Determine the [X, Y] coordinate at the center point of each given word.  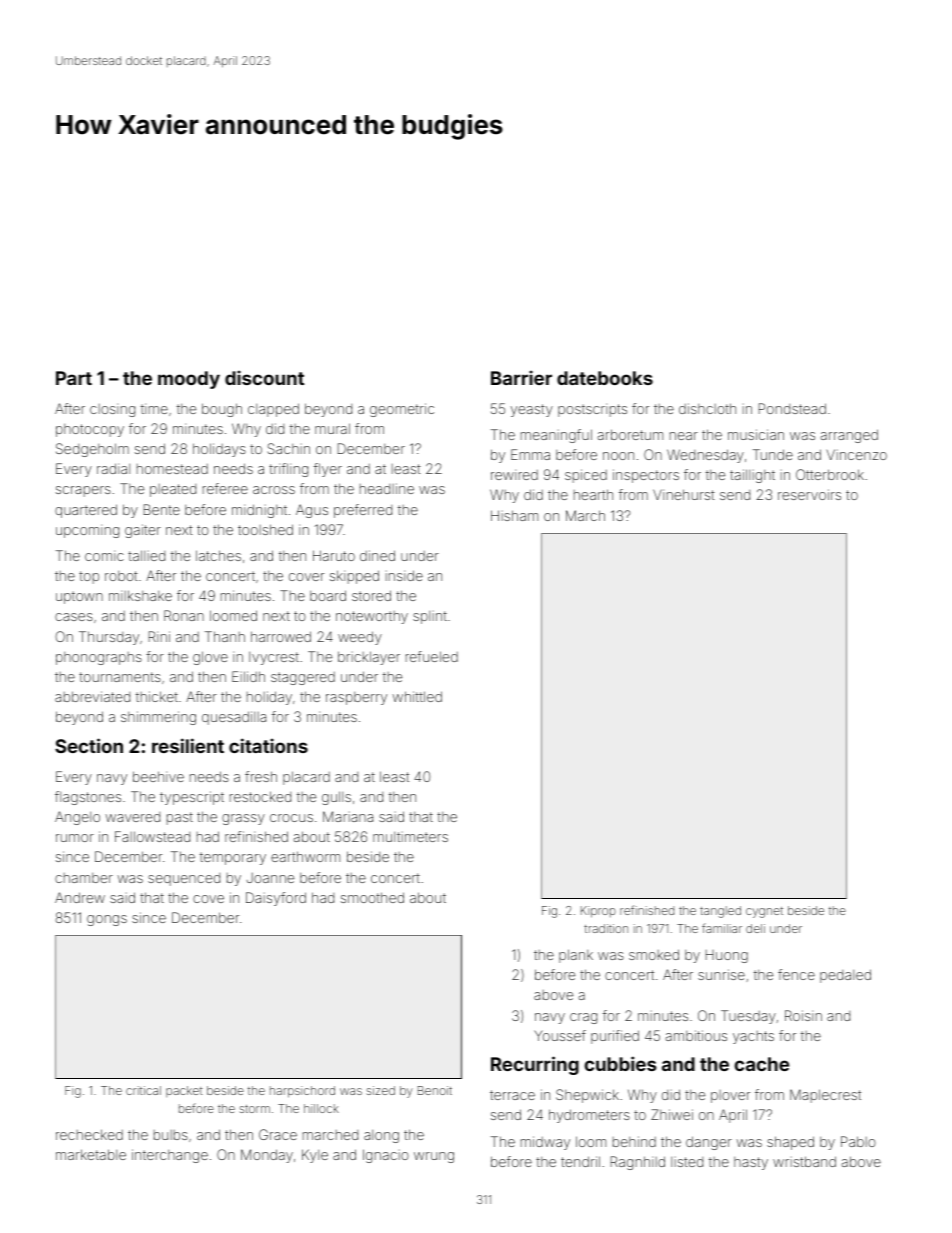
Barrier [521, 377]
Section [89, 745]
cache [762, 1064]
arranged [849, 436]
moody [189, 380]
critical [143, 1090]
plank [576, 956]
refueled [432, 656]
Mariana [348, 816]
